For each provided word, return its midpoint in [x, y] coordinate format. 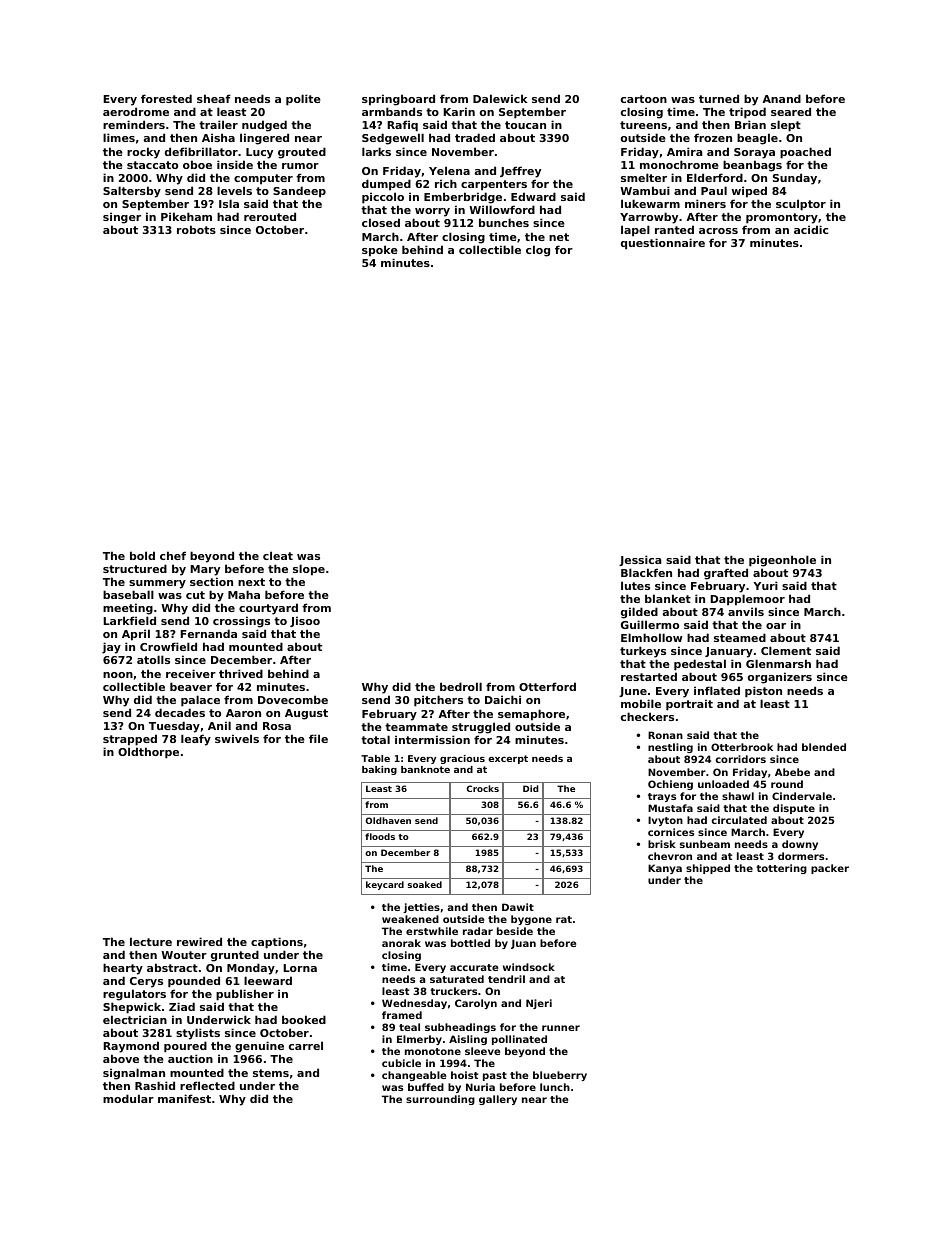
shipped [708, 869]
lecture [151, 941]
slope [309, 570]
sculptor [801, 205]
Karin [459, 111]
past [495, 1076]
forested [166, 98]
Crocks [482, 788]
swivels [237, 738]
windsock [529, 967]
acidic [811, 229]
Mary [205, 570]
